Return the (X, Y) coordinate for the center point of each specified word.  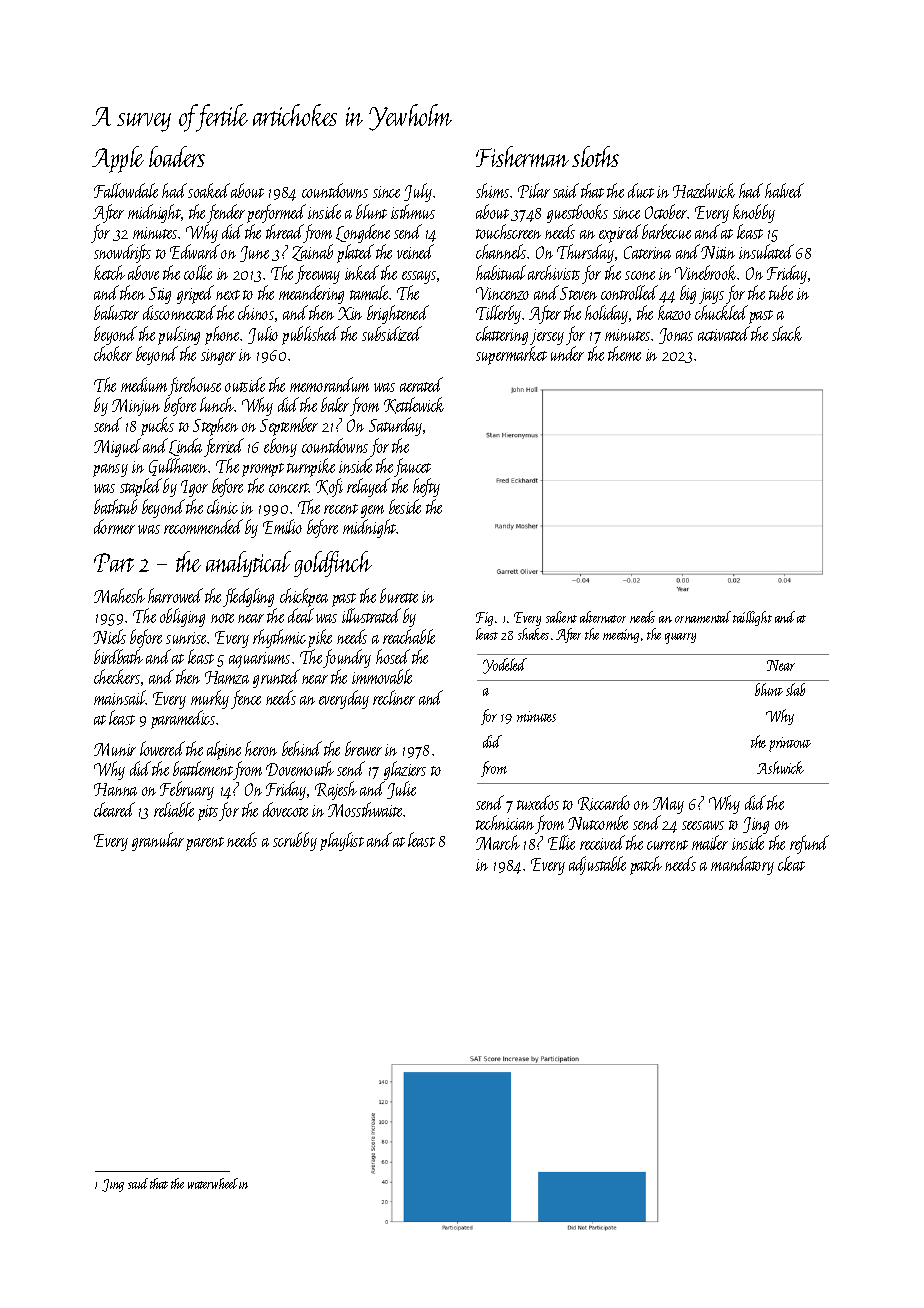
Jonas (676, 336)
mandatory (742, 865)
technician (505, 822)
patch (646, 865)
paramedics (183, 719)
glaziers (405, 770)
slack (787, 333)
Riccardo (604, 803)
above (143, 272)
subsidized (392, 333)
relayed (368, 487)
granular (158, 841)
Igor (194, 488)
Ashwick (780, 767)
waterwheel (213, 1183)
